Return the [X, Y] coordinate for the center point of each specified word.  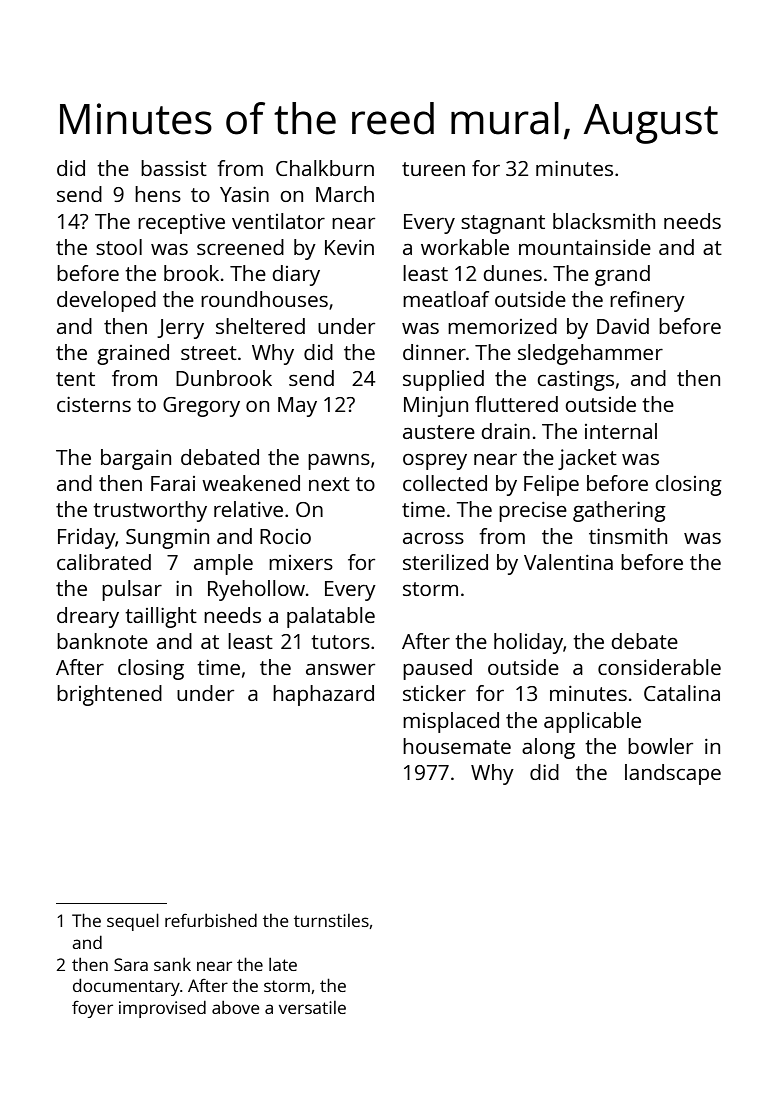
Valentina [568, 562]
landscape [673, 774]
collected [445, 483]
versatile [312, 1007]
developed [106, 301]
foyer [92, 1009]
